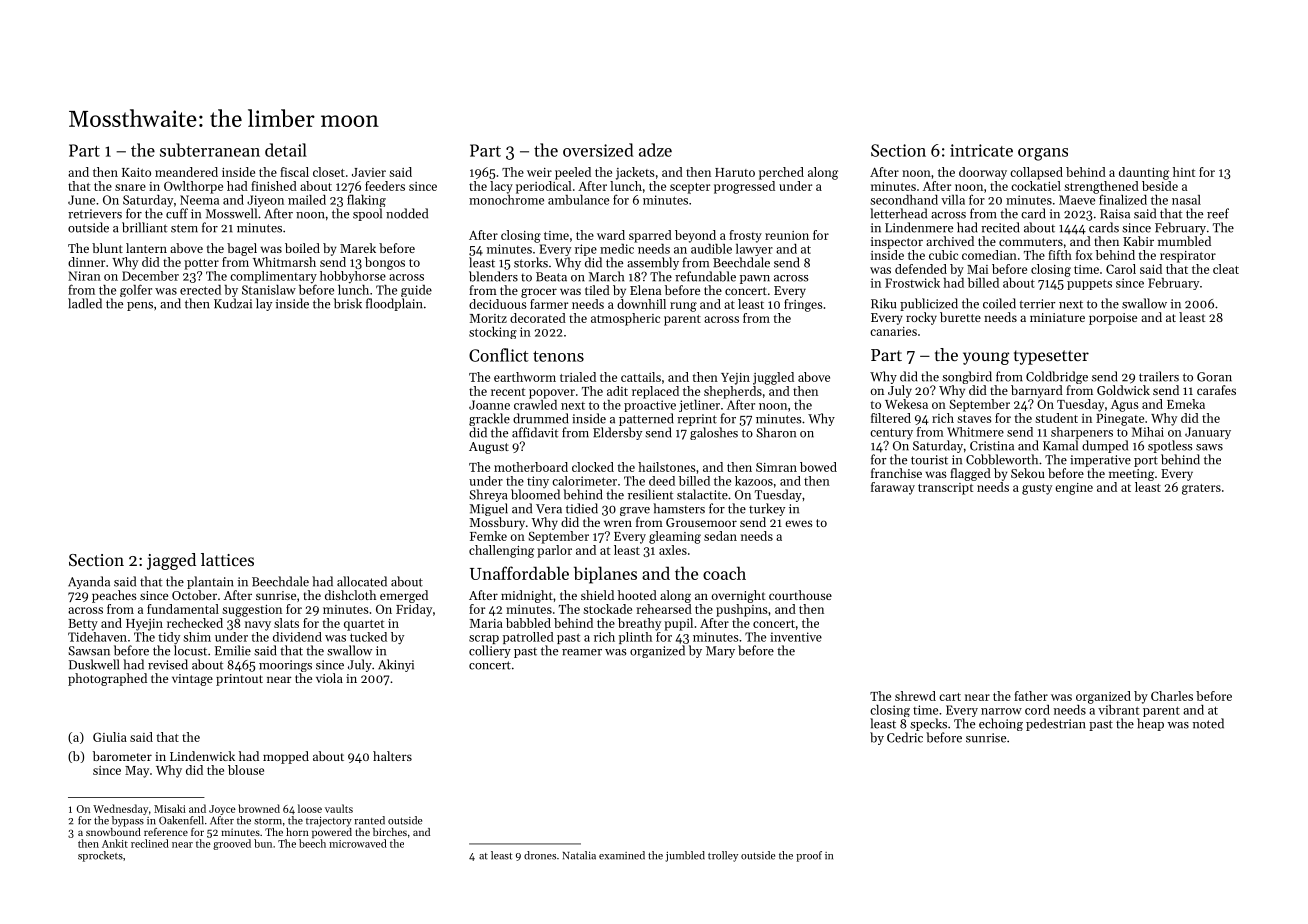 This page has width=1308, height=924. I want to click on grave, so click(635, 511).
